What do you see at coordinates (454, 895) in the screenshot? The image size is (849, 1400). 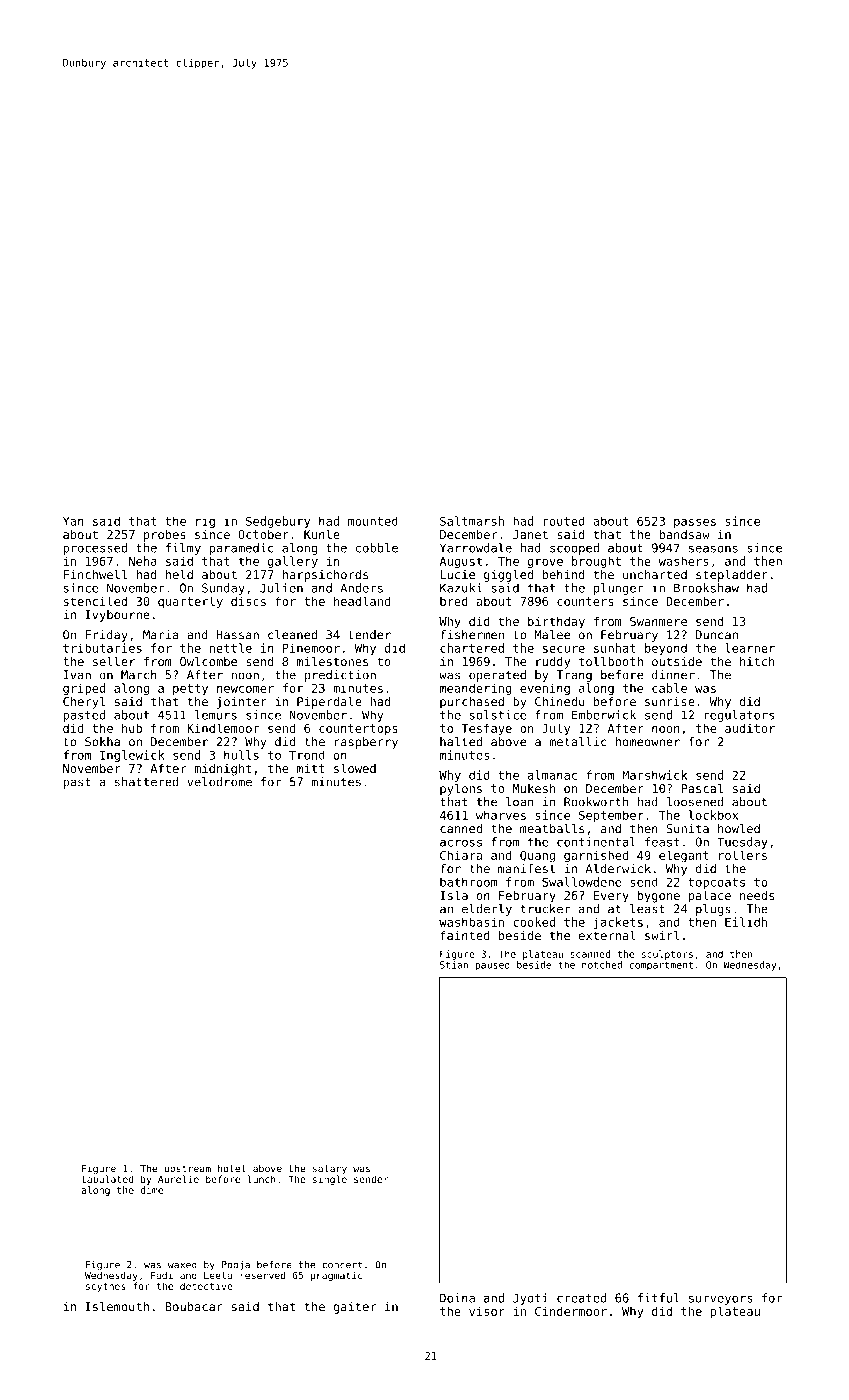 I see `Isla` at bounding box center [454, 895].
